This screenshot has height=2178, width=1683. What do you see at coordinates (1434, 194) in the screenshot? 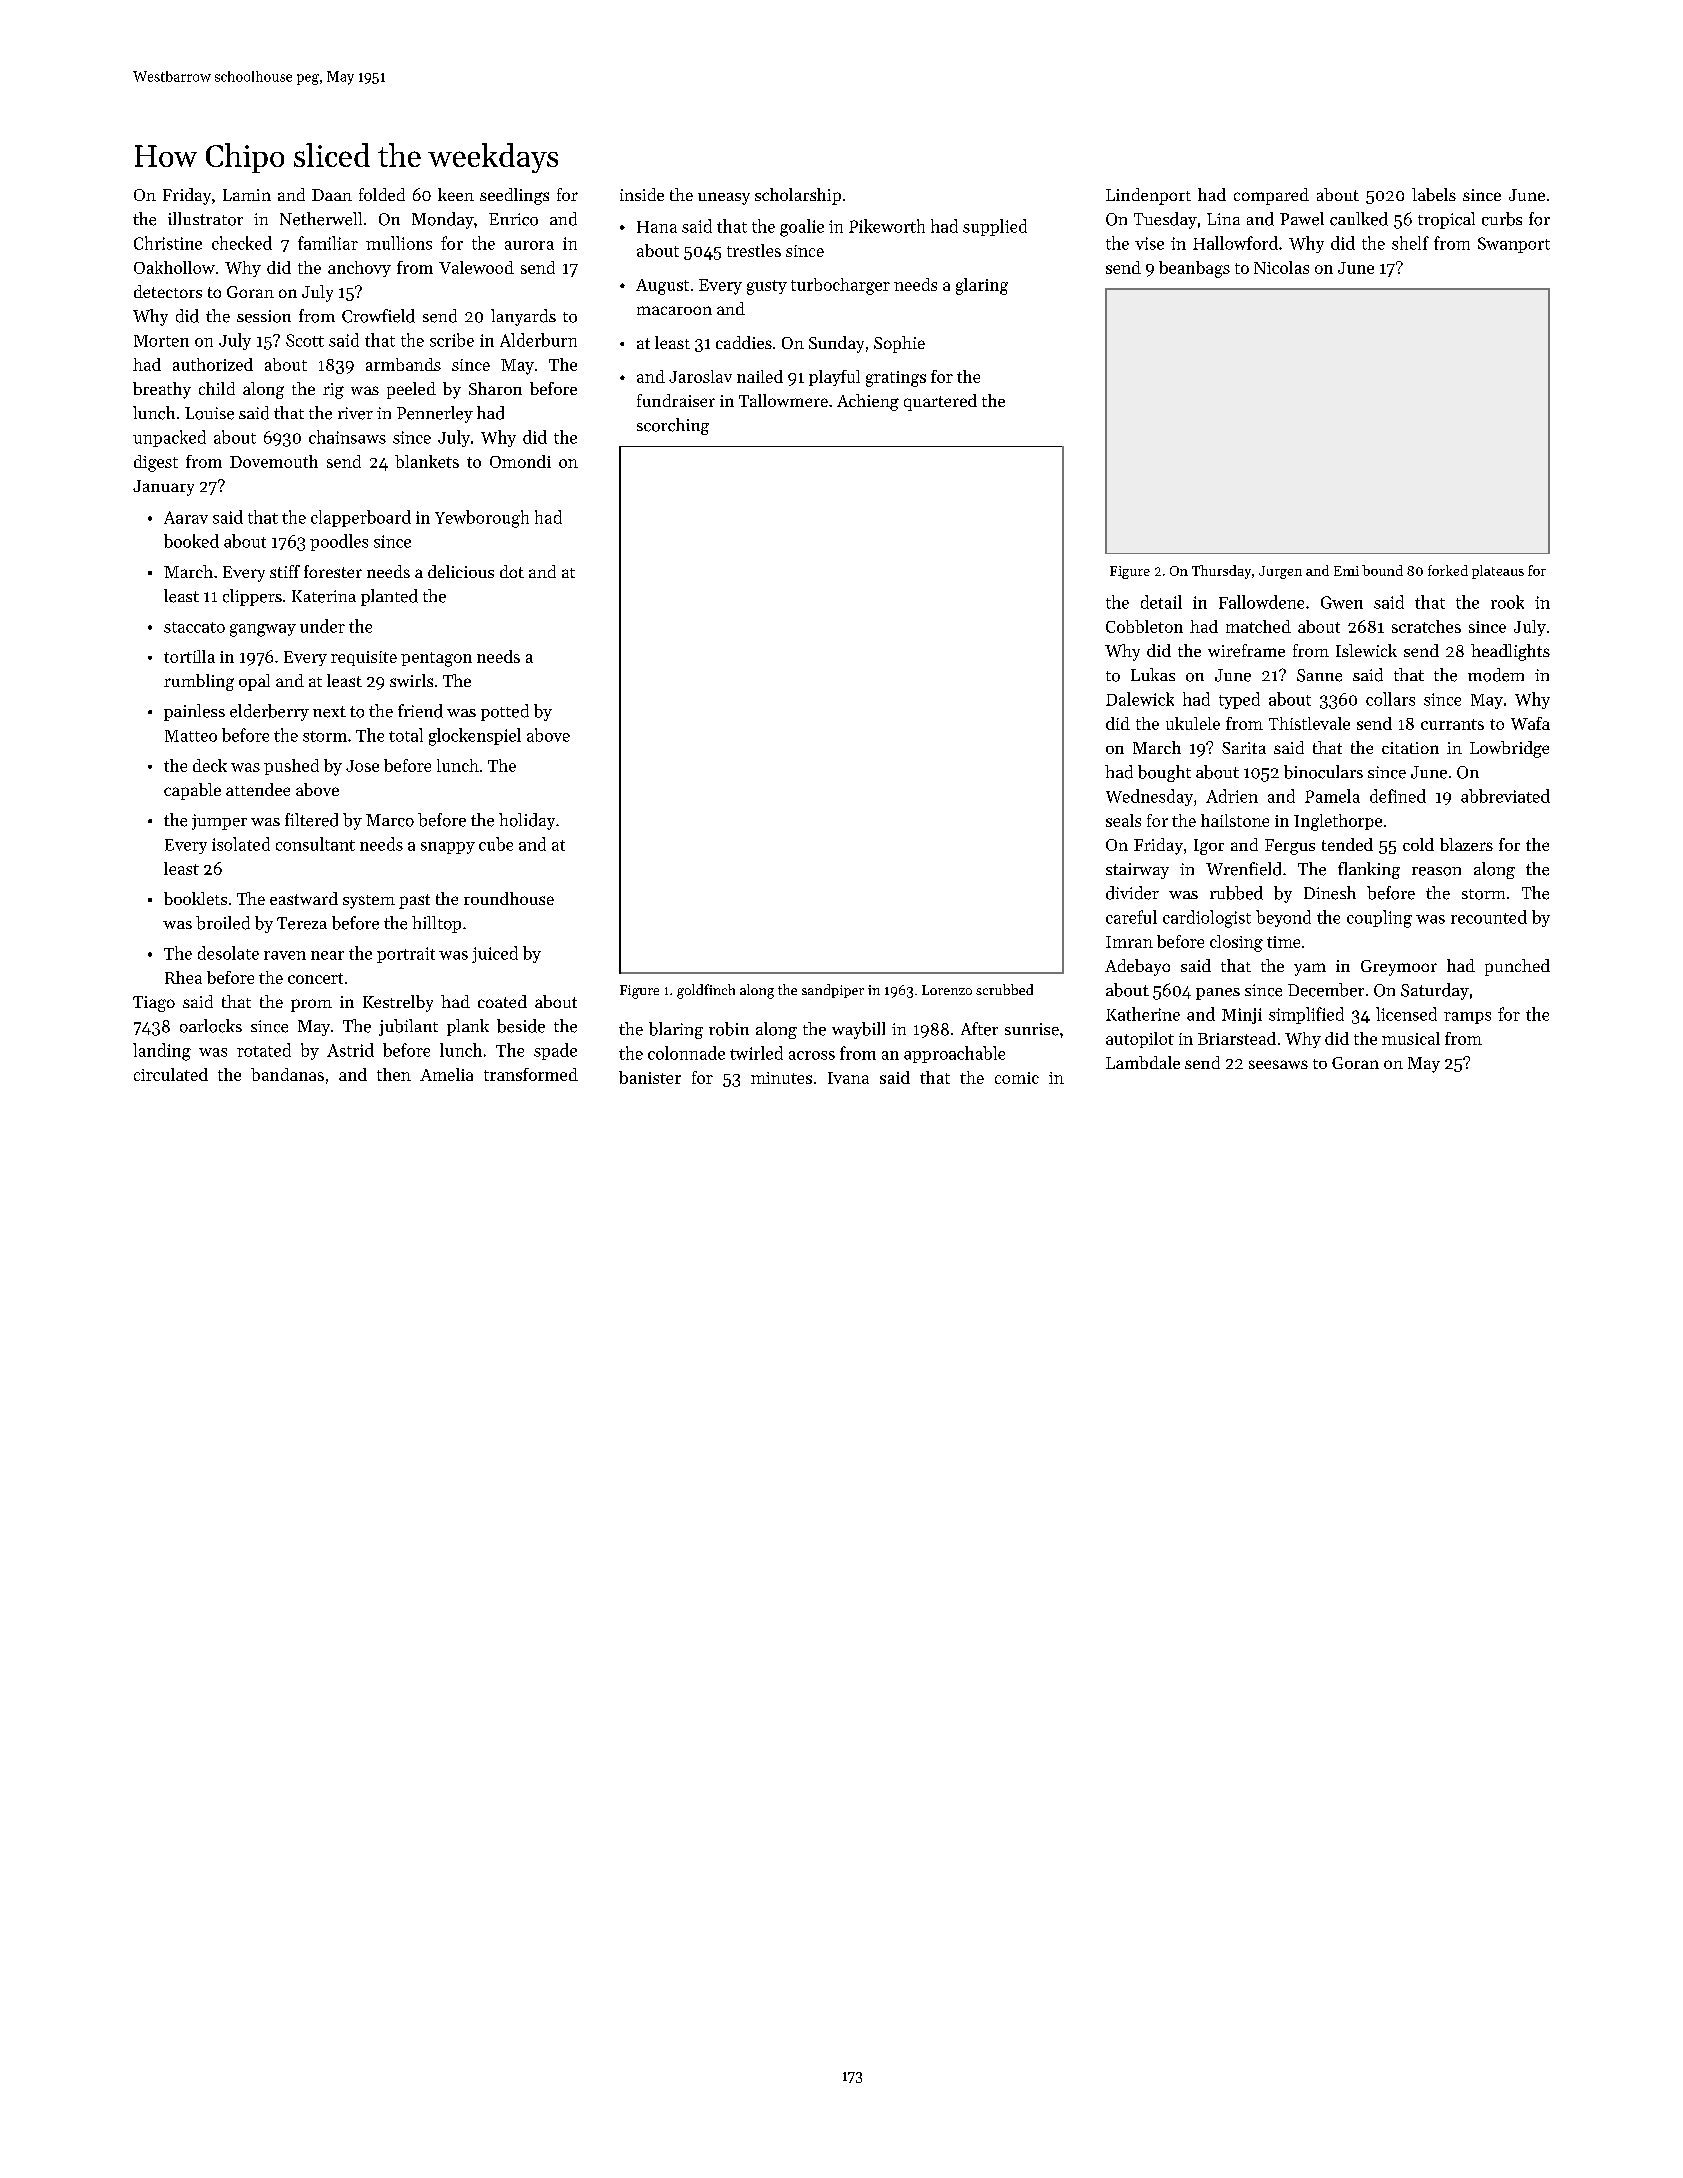
I see `labels` at bounding box center [1434, 194].
